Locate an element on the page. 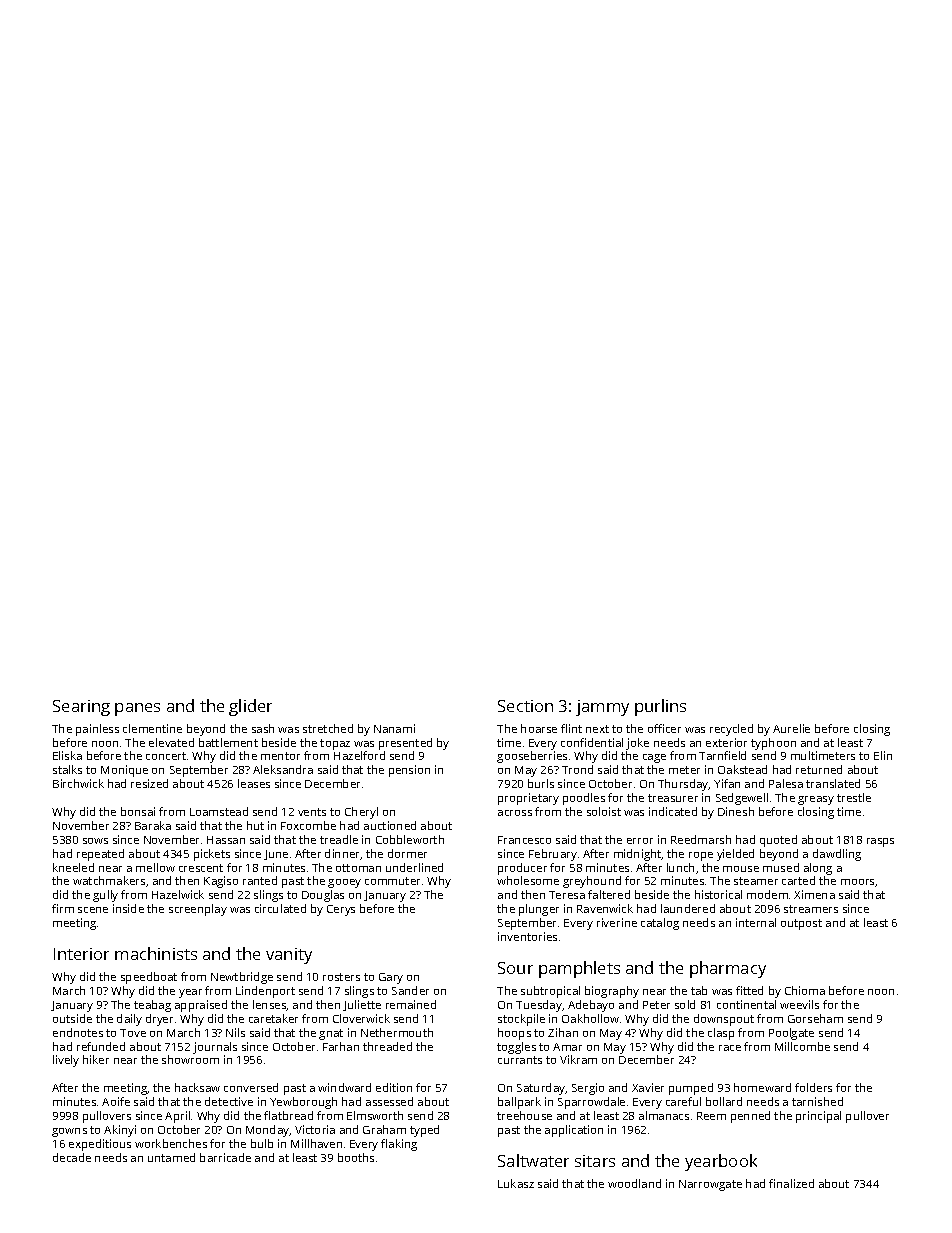  expeditious is located at coordinates (100, 1145).
